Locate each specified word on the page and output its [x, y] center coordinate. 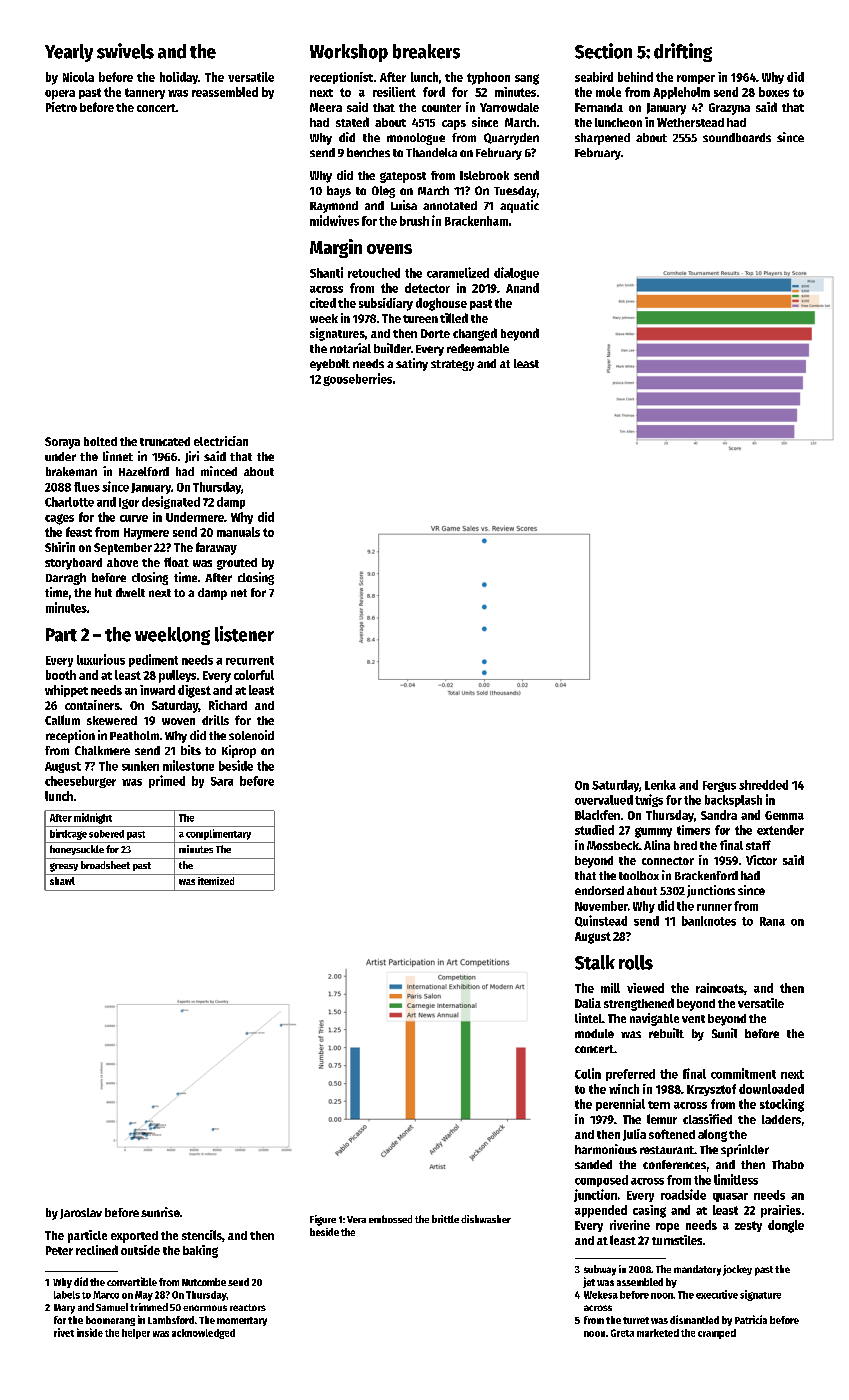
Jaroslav [81, 1213]
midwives [334, 220]
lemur [662, 1119]
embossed [390, 1219]
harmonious [606, 1149]
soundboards [737, 137]
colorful [254, 675]
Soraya [62, 443]
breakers [426, 51]
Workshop [349, 53]
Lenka [660, 785]
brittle [445, 1219]
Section [603, 51]
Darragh [66, 579]
